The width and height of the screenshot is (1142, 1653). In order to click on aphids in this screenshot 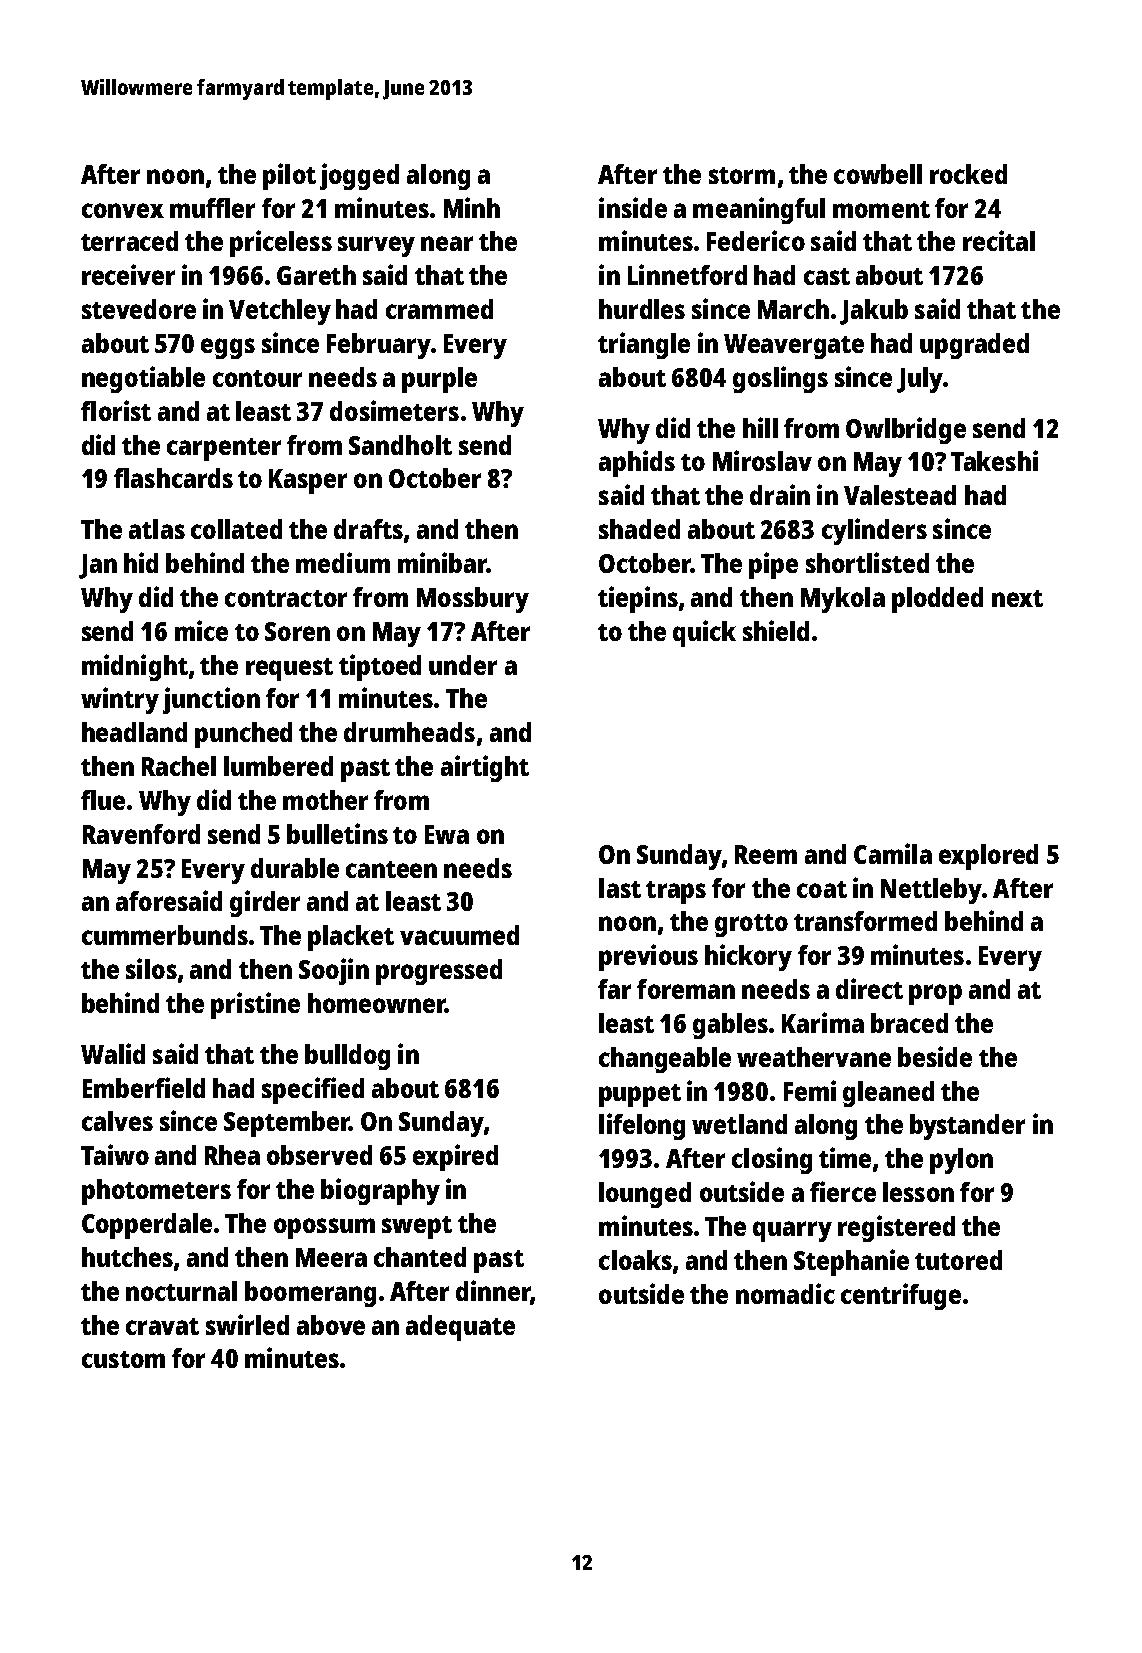, I will do `click(637, 463)`.
